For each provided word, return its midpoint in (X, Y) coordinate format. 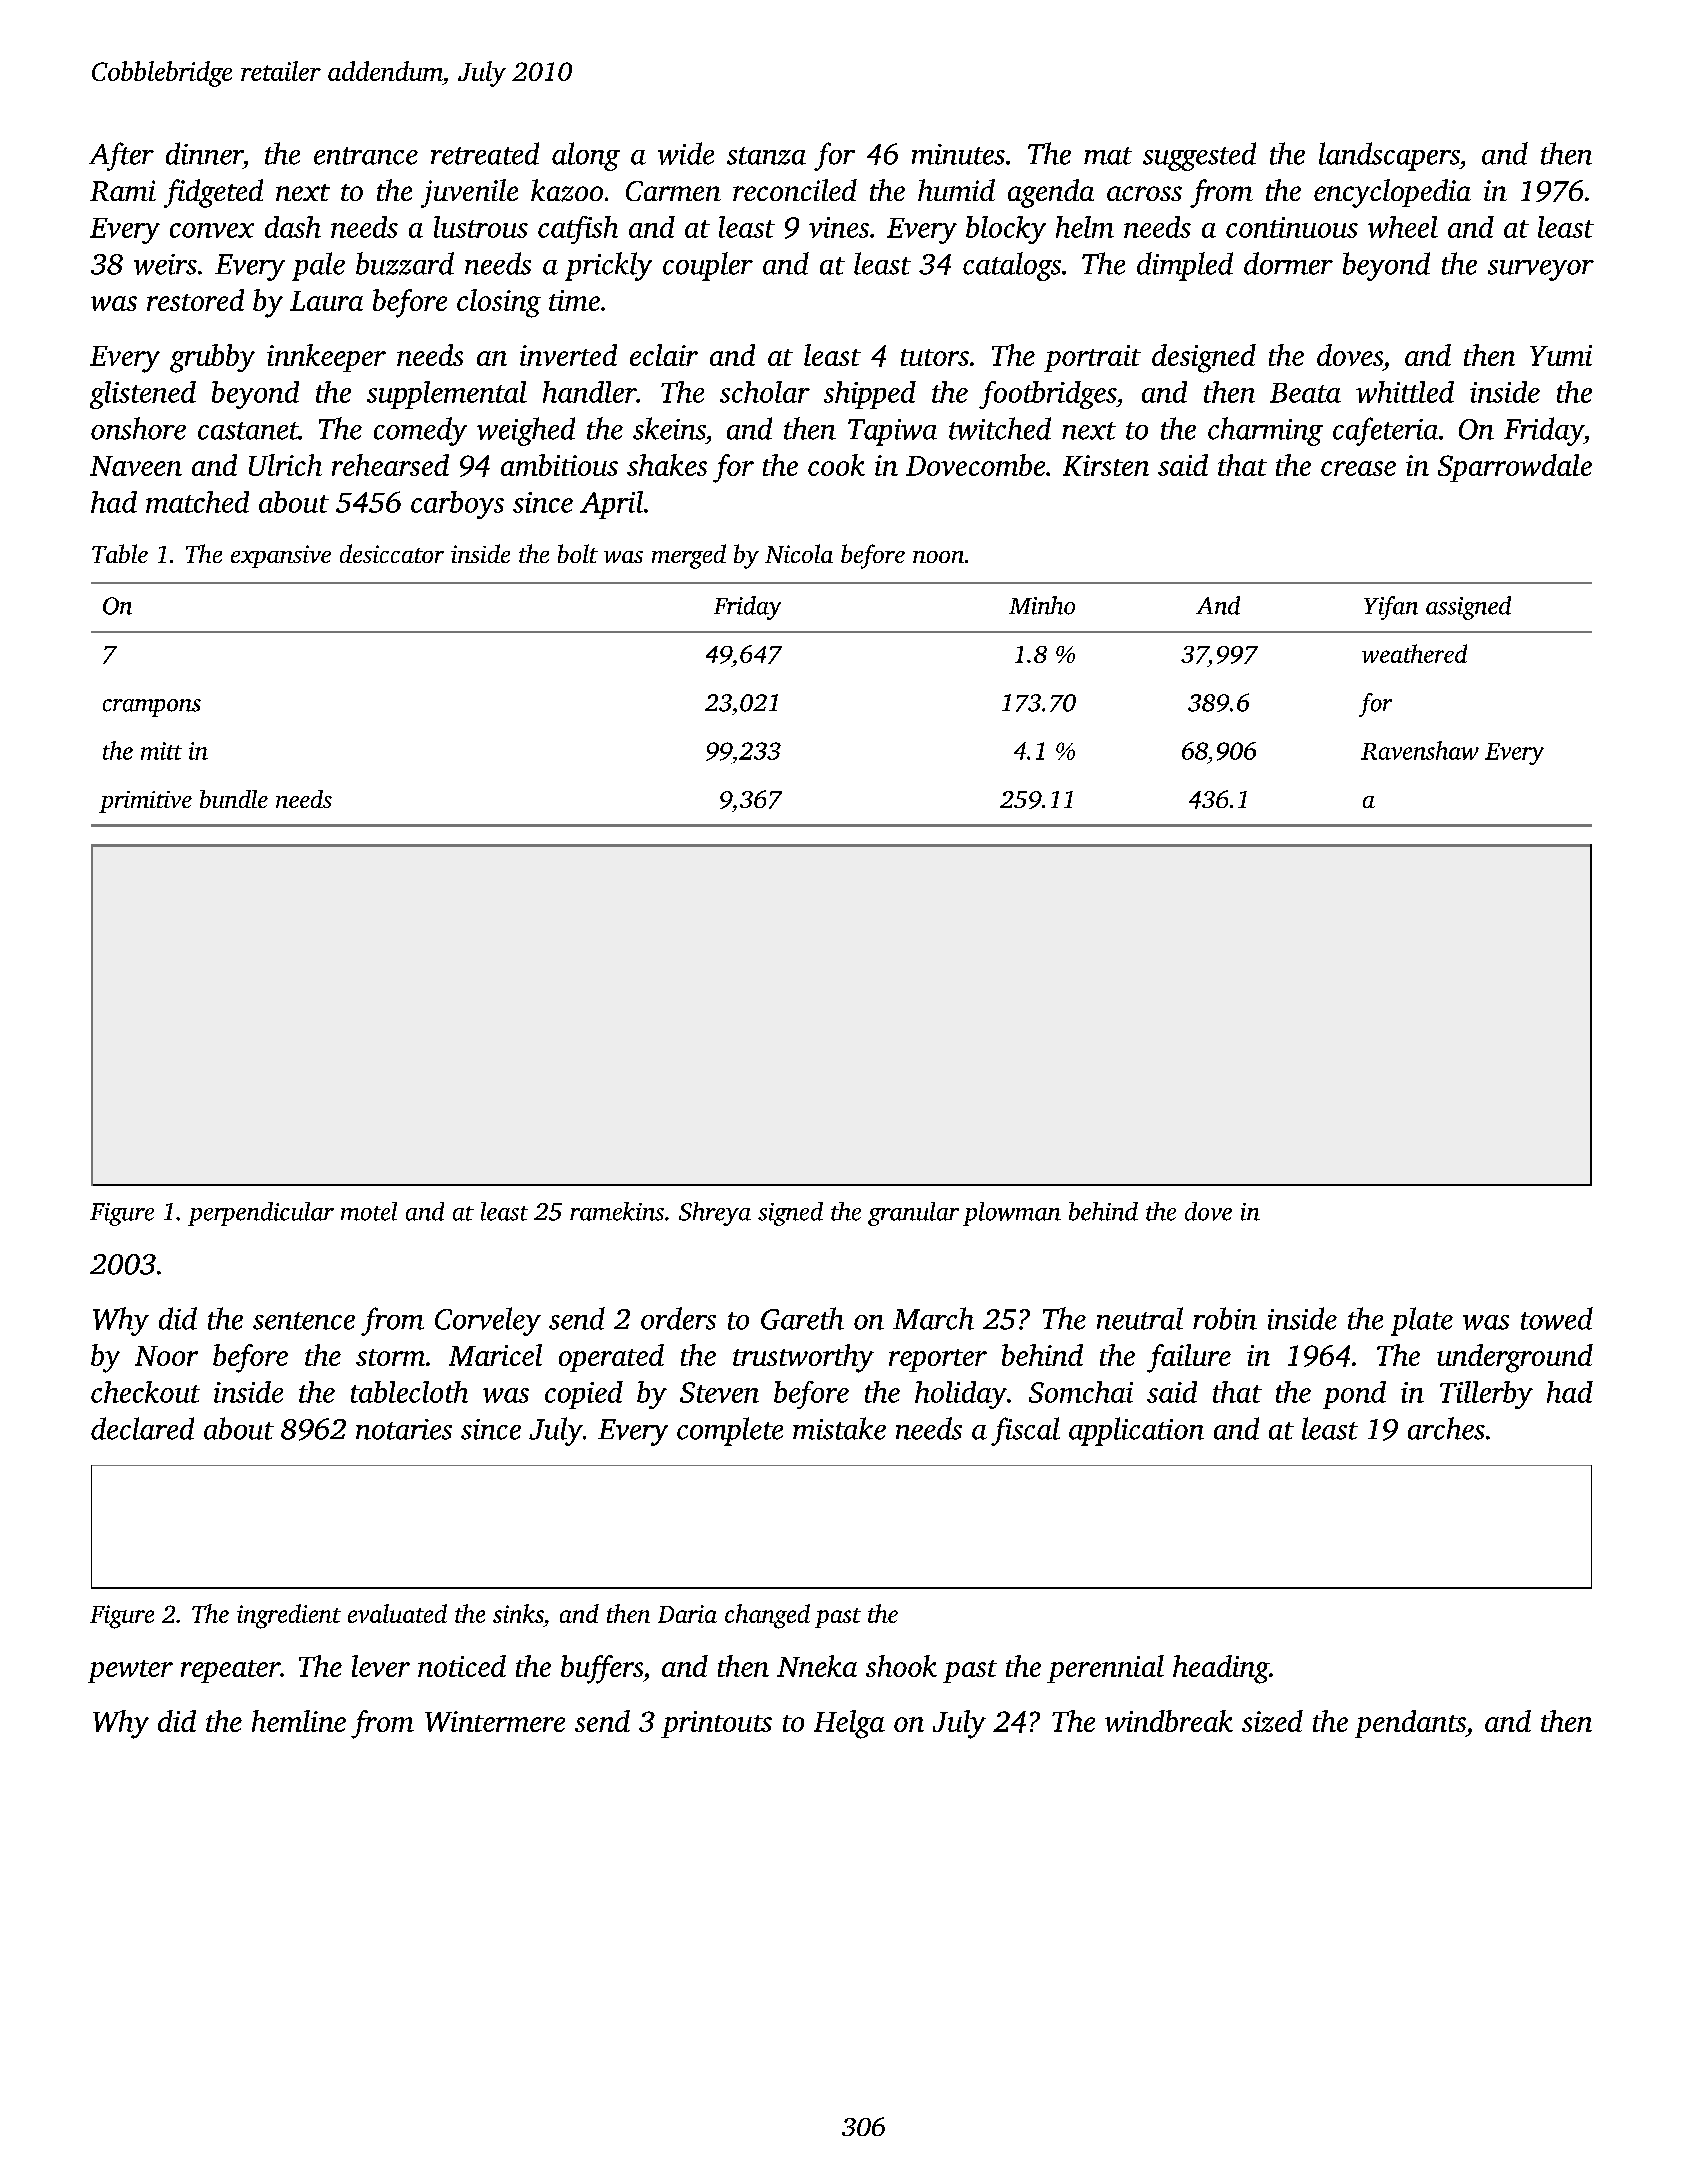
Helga (849, 1724)
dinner (204, 153)
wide (686, 153)
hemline (299, 1721)
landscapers (1389, 156)
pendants (1410, 1724)
